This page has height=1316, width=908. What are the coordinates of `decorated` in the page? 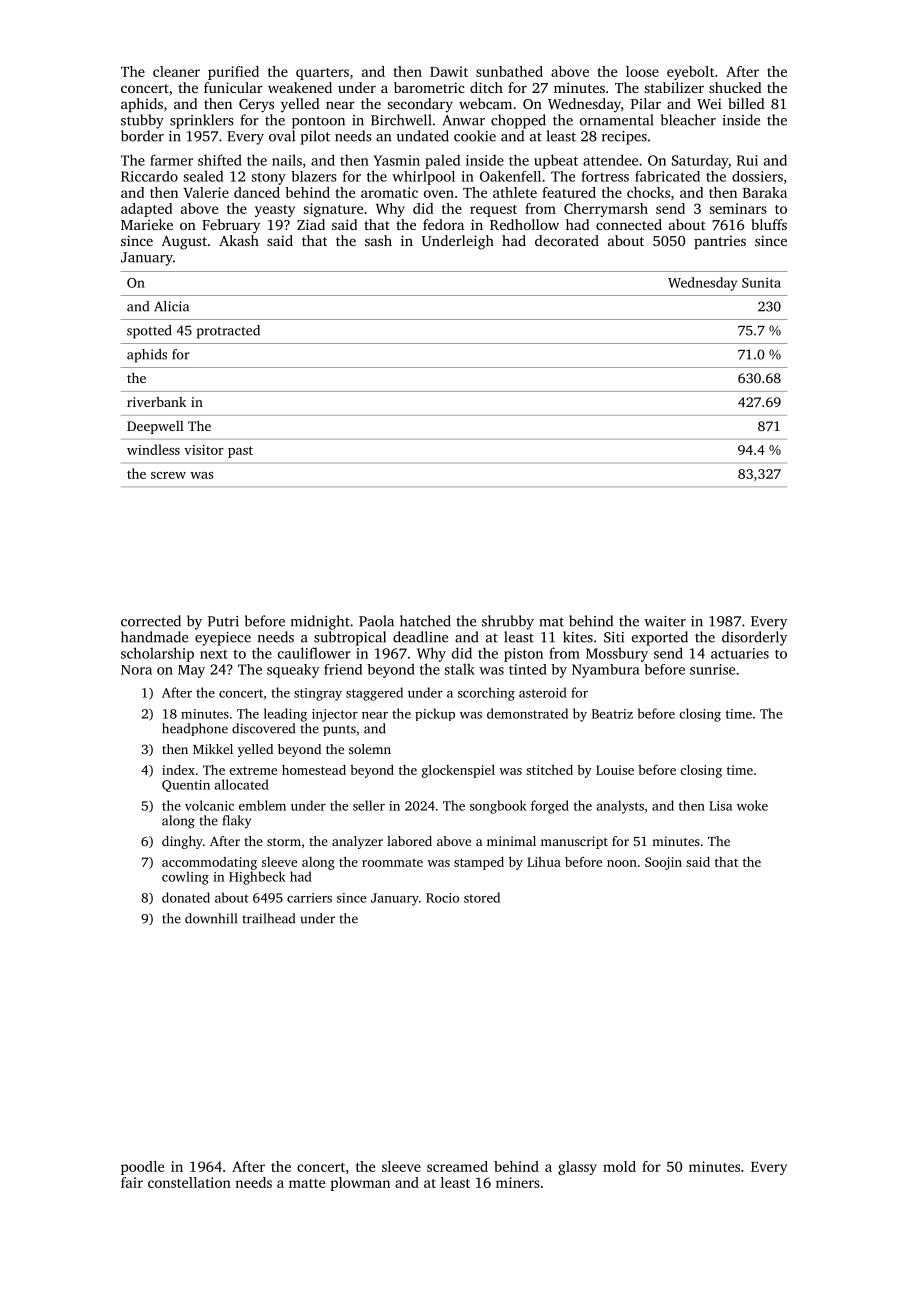 It's located at (567, 240).
